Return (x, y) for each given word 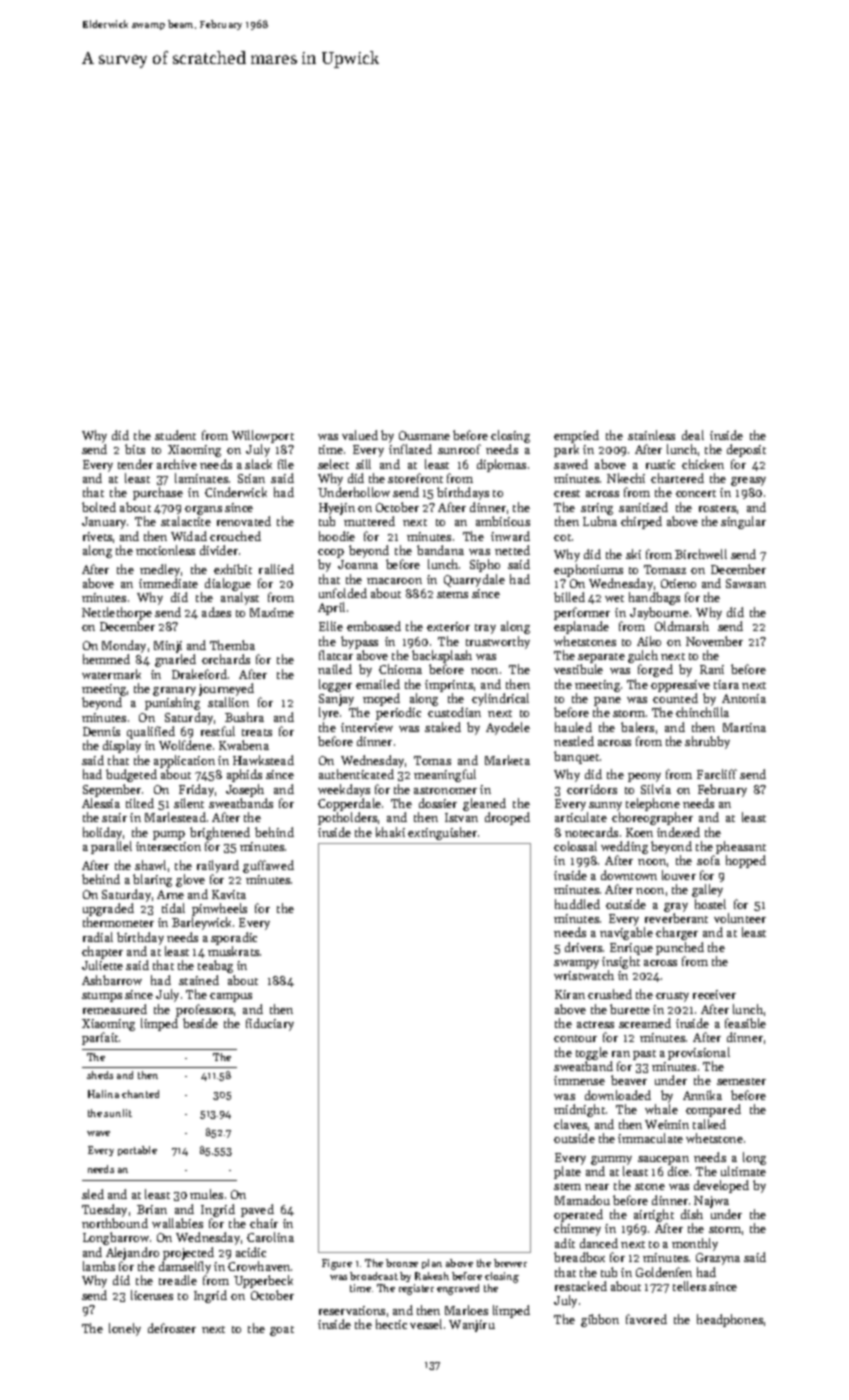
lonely (125, 1329)
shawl (150, 865)
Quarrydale (474, 580)
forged (655, 670)
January (105, 523)
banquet (576, 757)
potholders (347, 818)
